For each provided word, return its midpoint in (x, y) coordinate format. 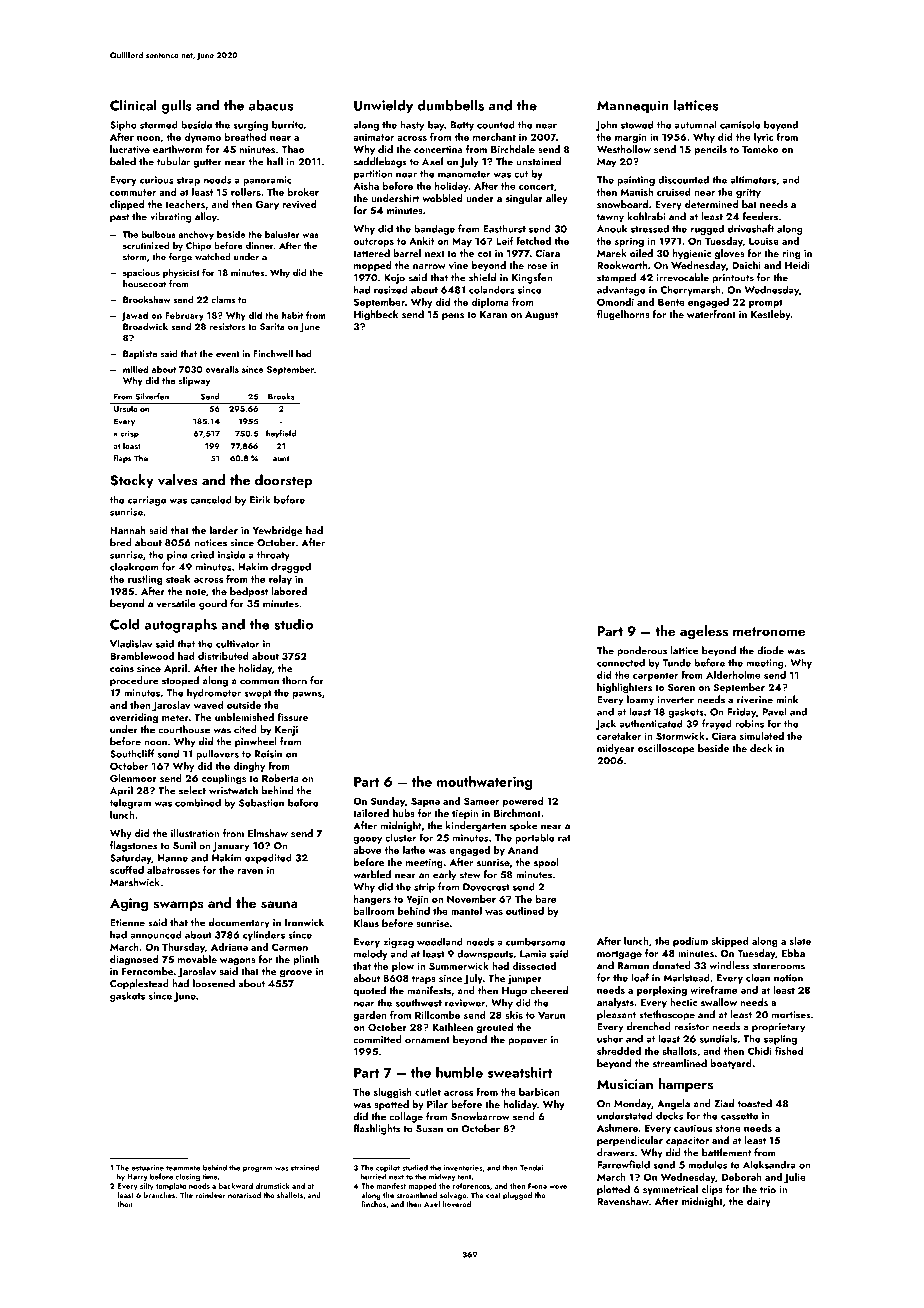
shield (482, 277)
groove (296, 974)
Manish (637, 192)
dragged (291, 567)
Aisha (366, 186)
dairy (759, 1202)
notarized (244, 1195)
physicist (181, 273)
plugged (517, 1196)
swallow (719, 1002)
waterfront (711, 314)
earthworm (178, 149)
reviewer (465, 1003)
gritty (748, 193)
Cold (125, 624)
